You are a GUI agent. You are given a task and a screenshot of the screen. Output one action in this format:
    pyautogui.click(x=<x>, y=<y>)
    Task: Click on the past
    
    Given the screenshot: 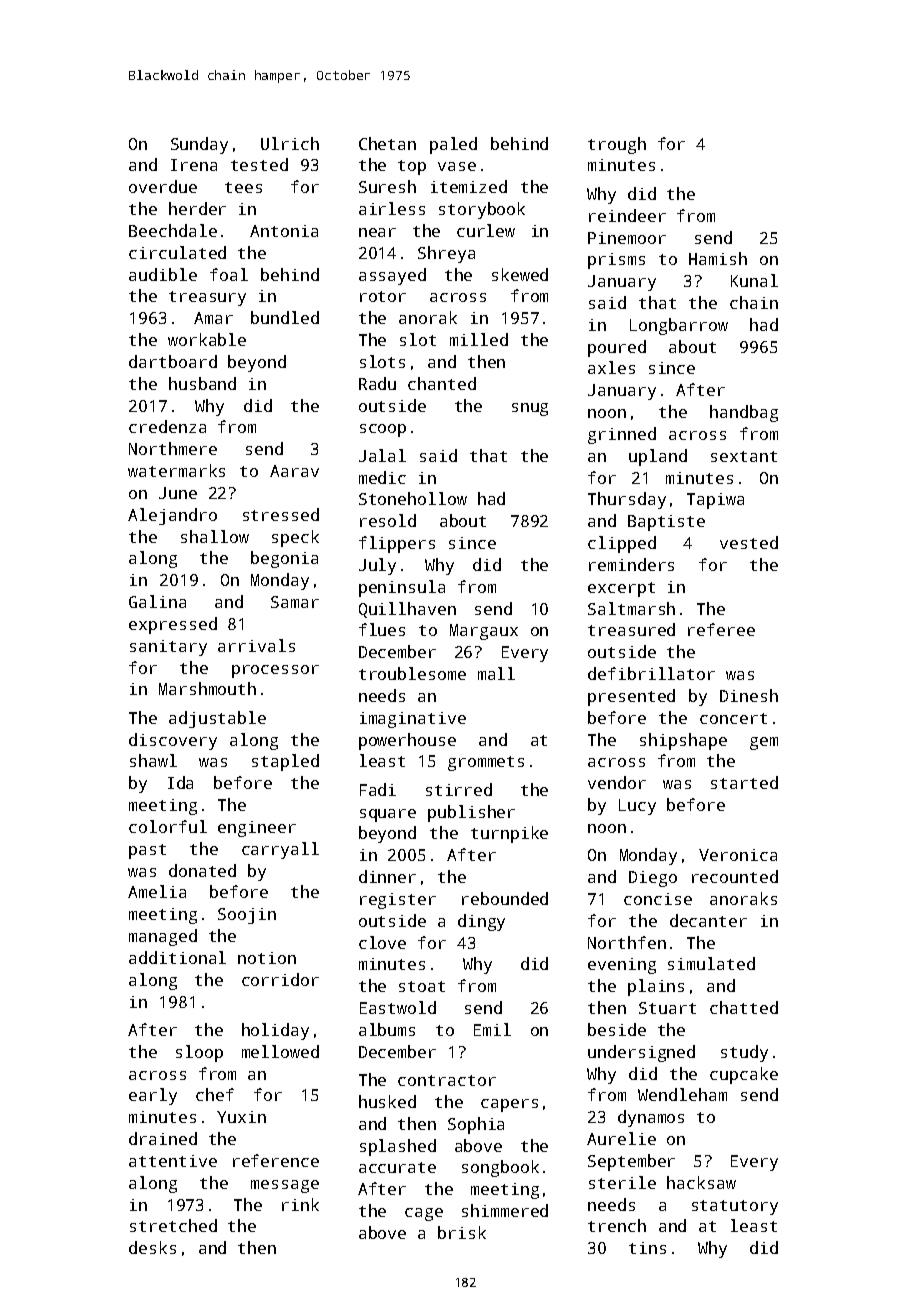 What is the action you would take?
    pyautogui.click(x=147, y=851)
